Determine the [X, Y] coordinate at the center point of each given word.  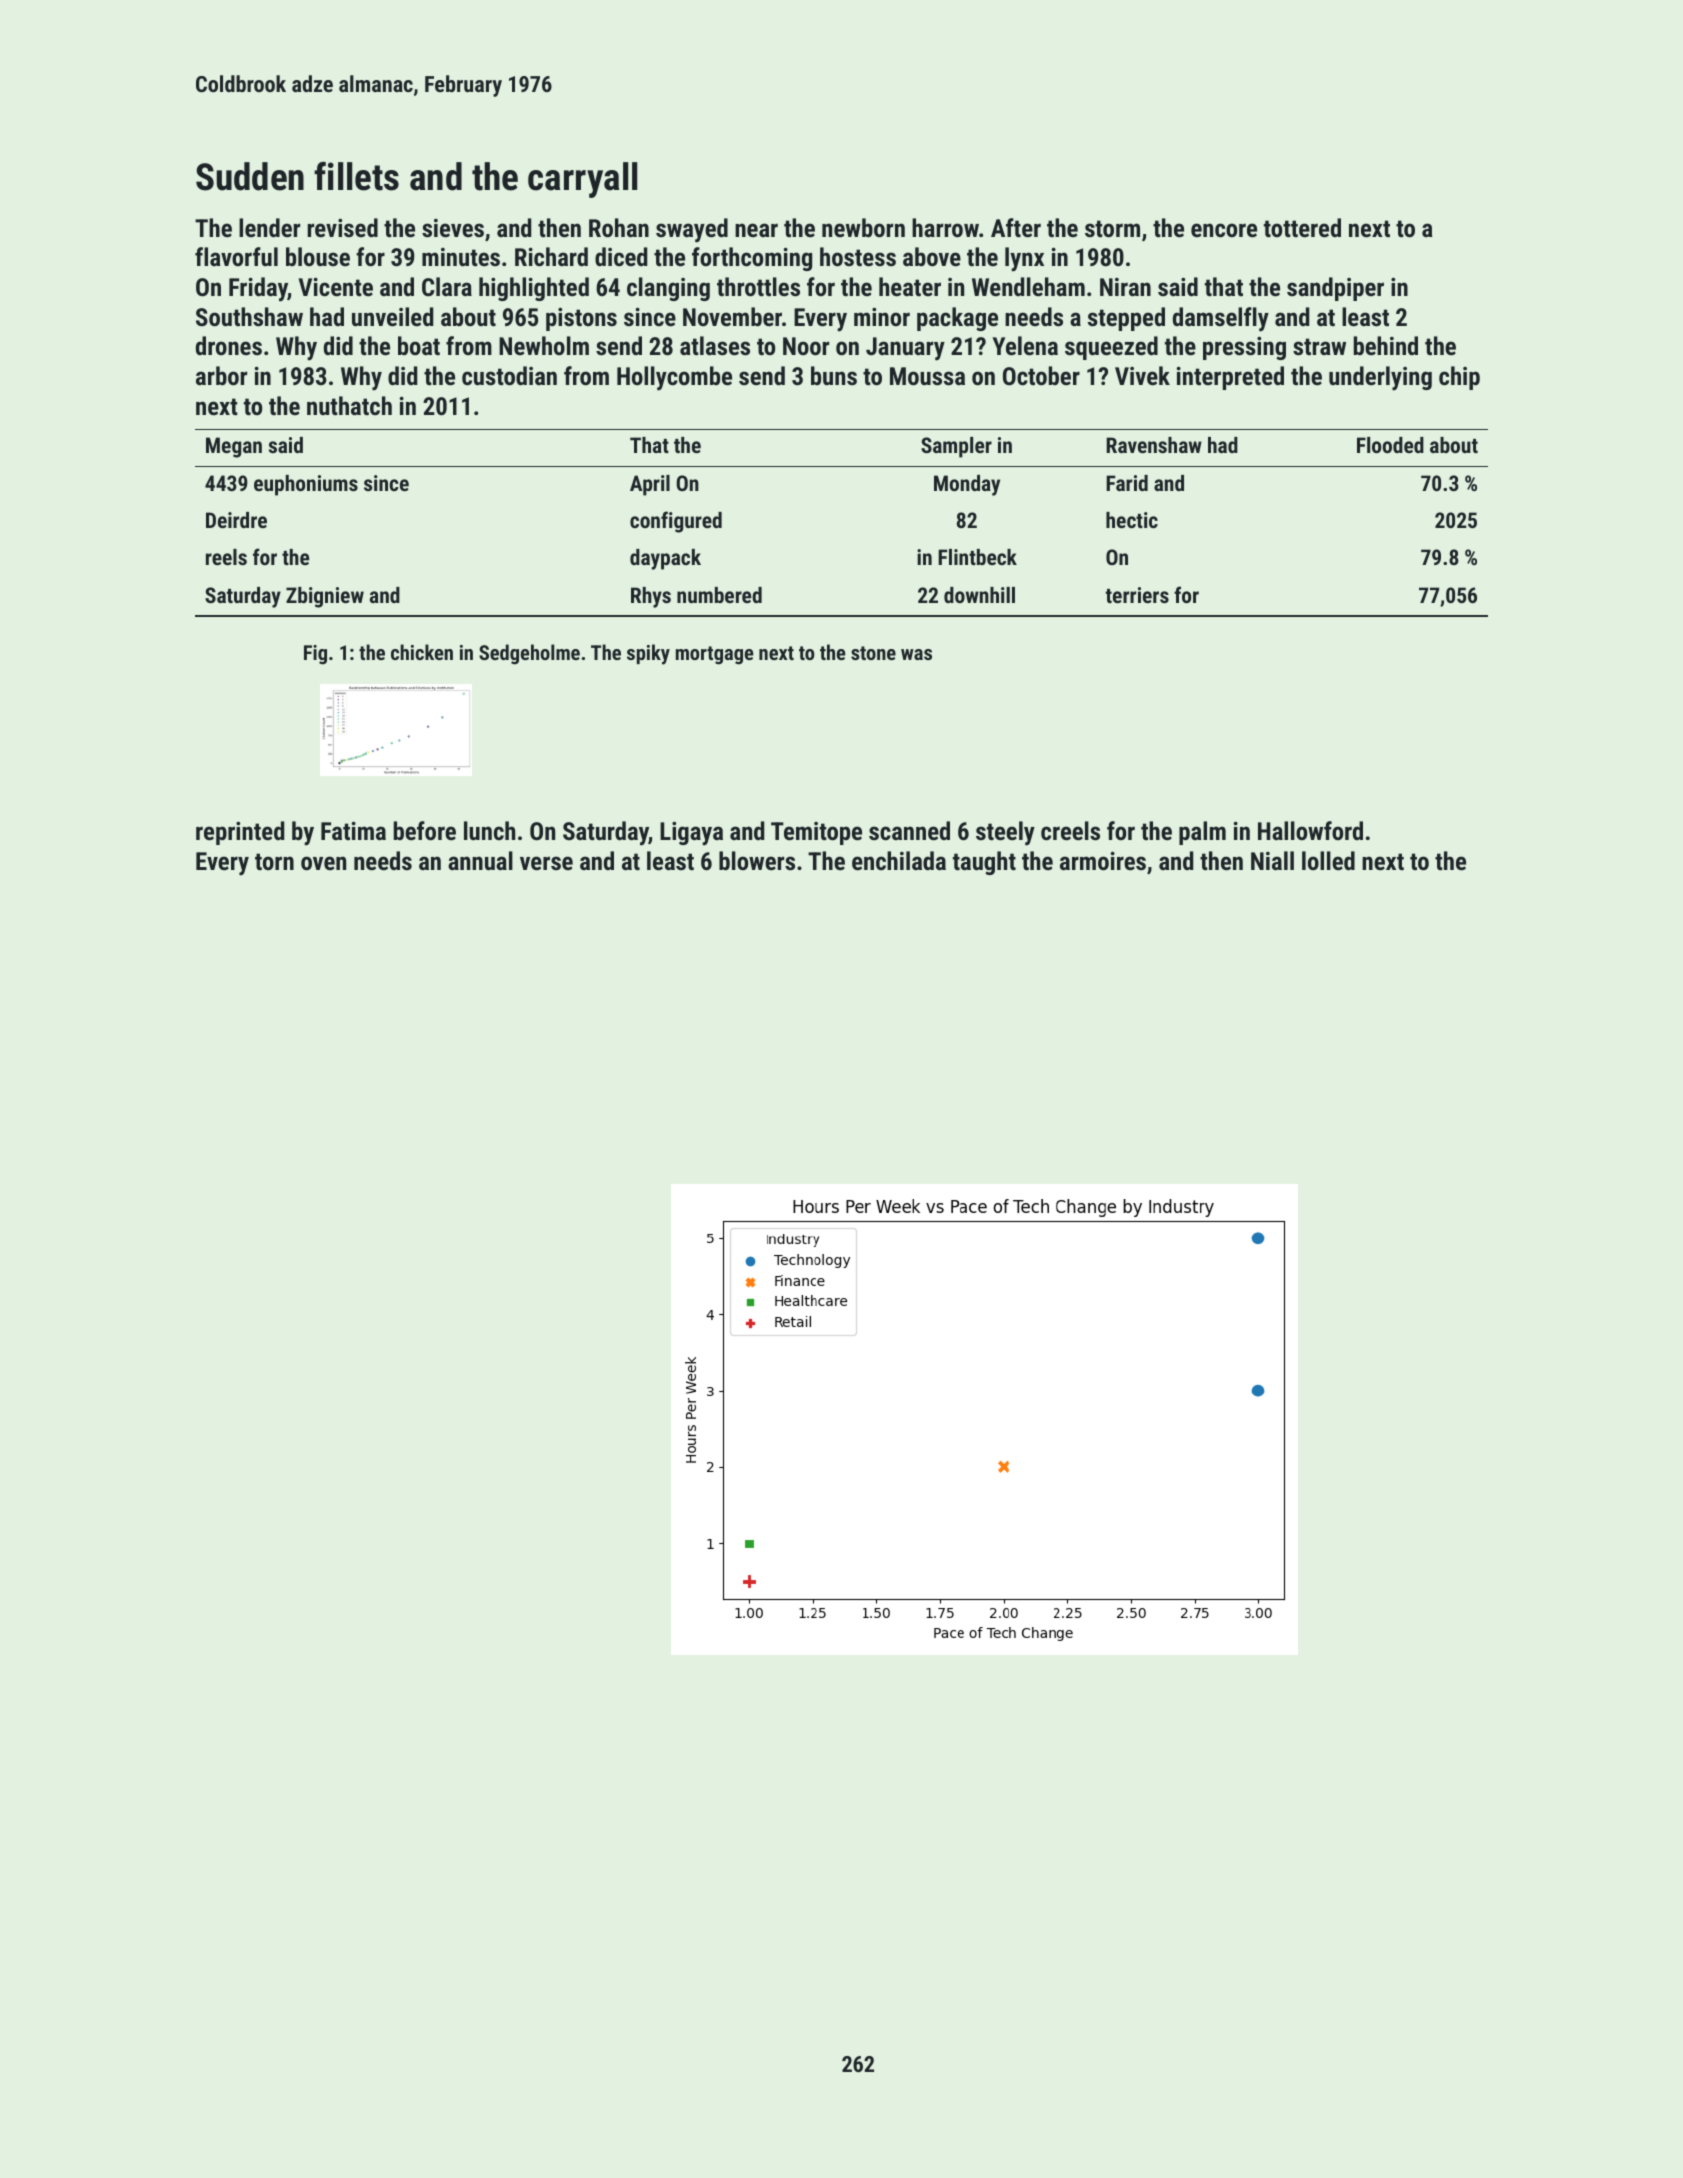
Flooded [1390, 445]
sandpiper [1335, 289]
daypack [665, 559]
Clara [447, 286]
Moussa [927, 376]
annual [480, 860]
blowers [757, 860]
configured [676, 522]
